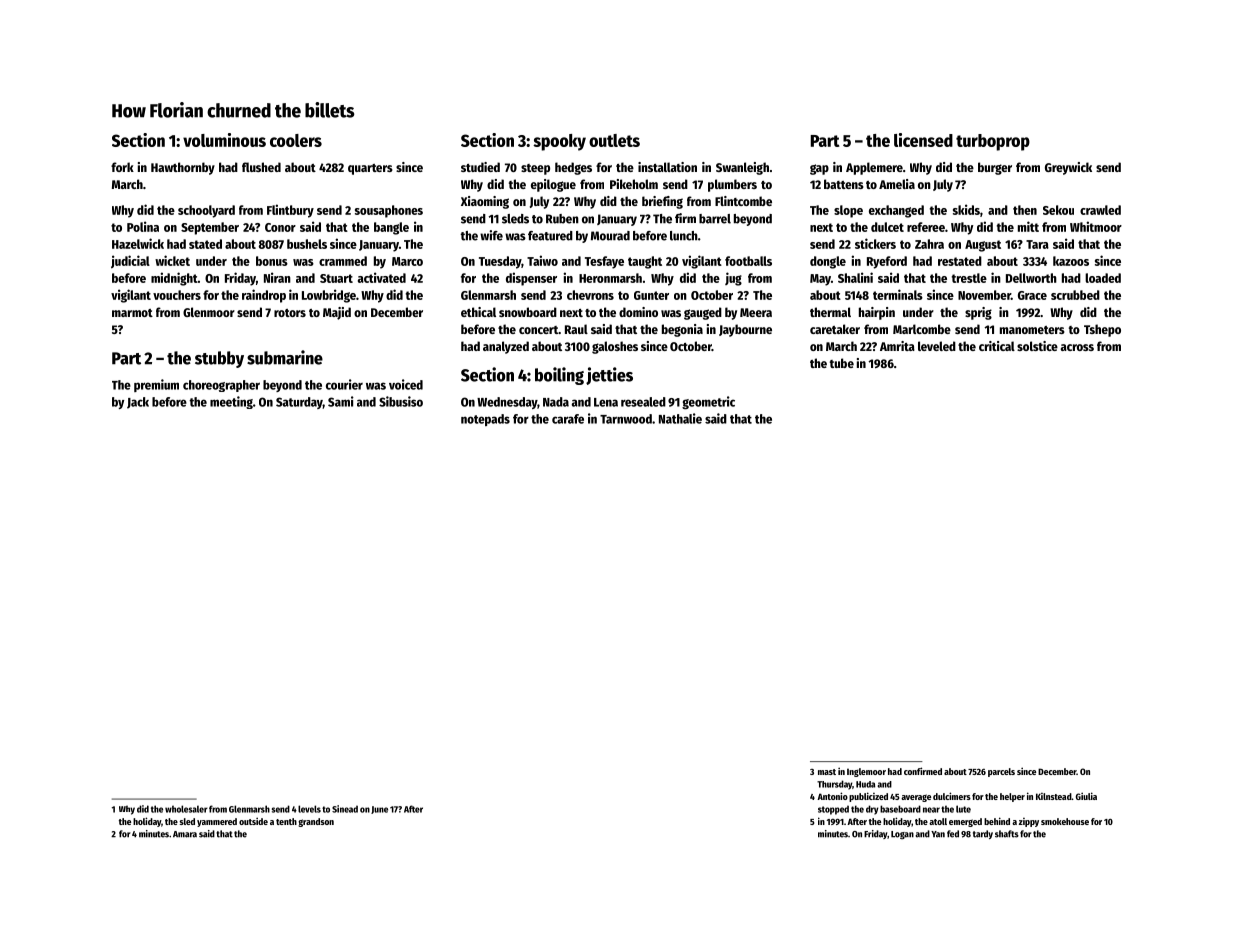 Image resolution: width=1233 pixels, height=952 pixels. I want to click on yammered, so click(217, 822).
